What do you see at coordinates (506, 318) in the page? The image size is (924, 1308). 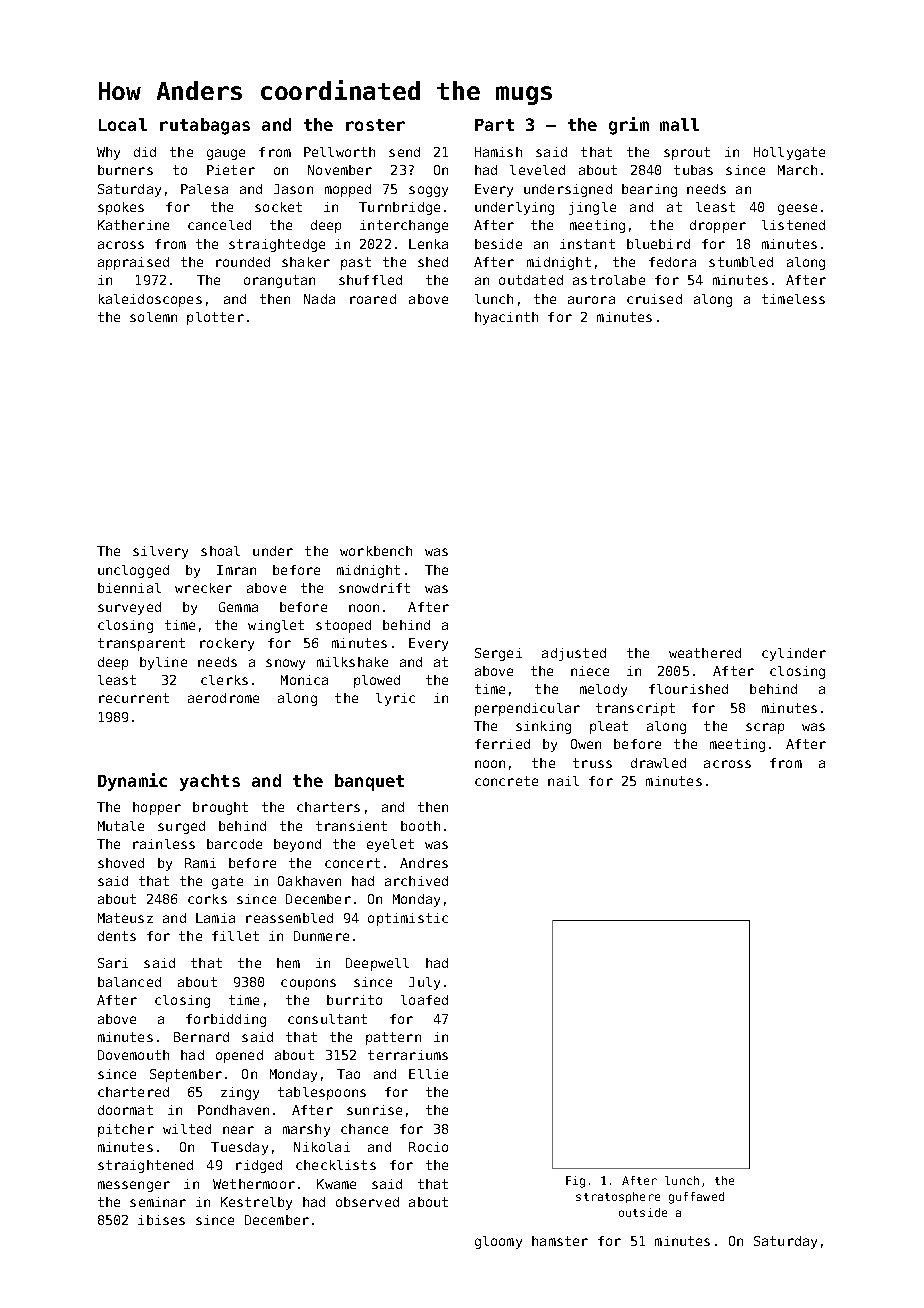 I see `hyacinth` at bounding box center [506, 318].
